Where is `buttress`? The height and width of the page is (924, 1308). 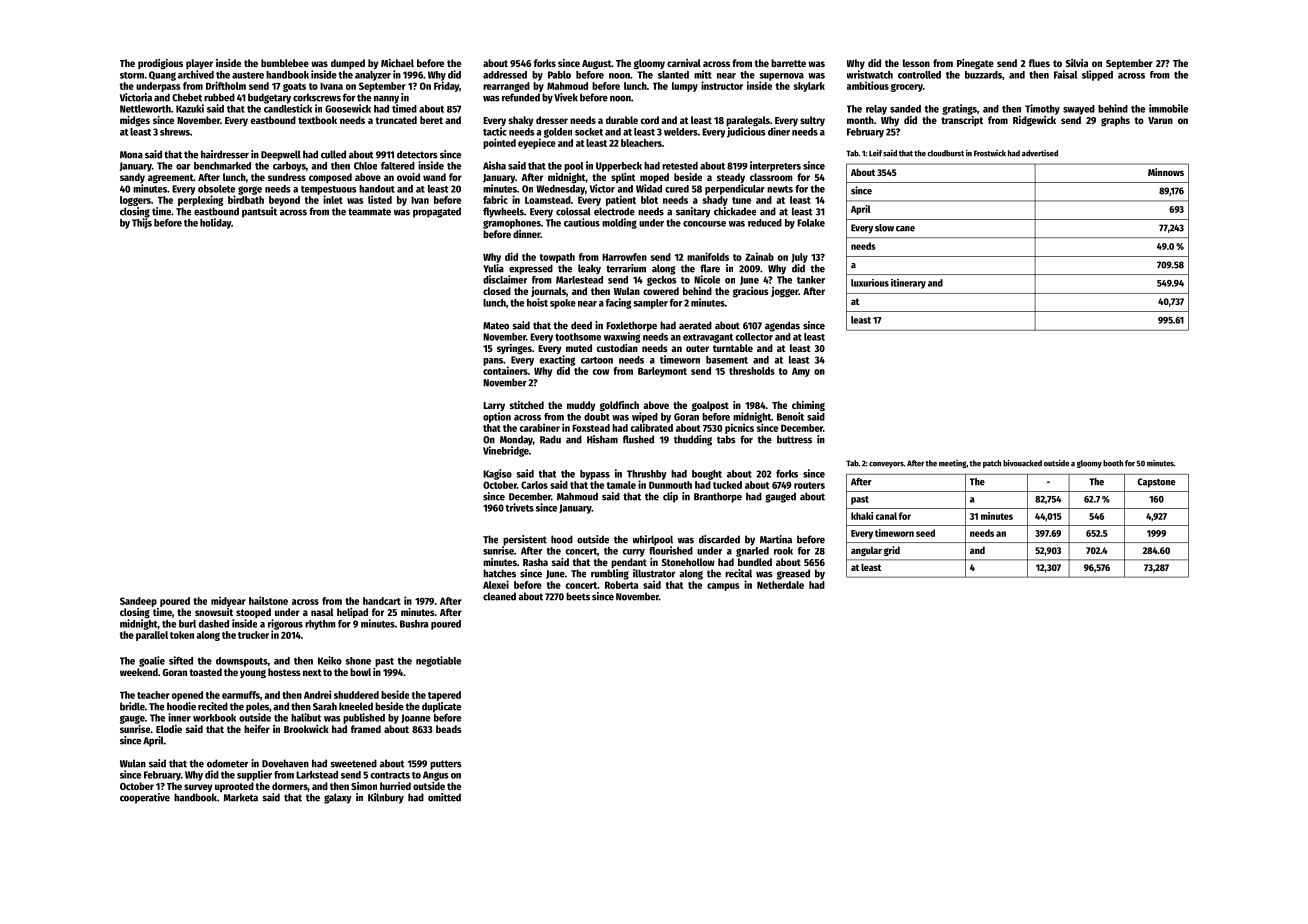
buttress is located at coordinates (794, 439).
